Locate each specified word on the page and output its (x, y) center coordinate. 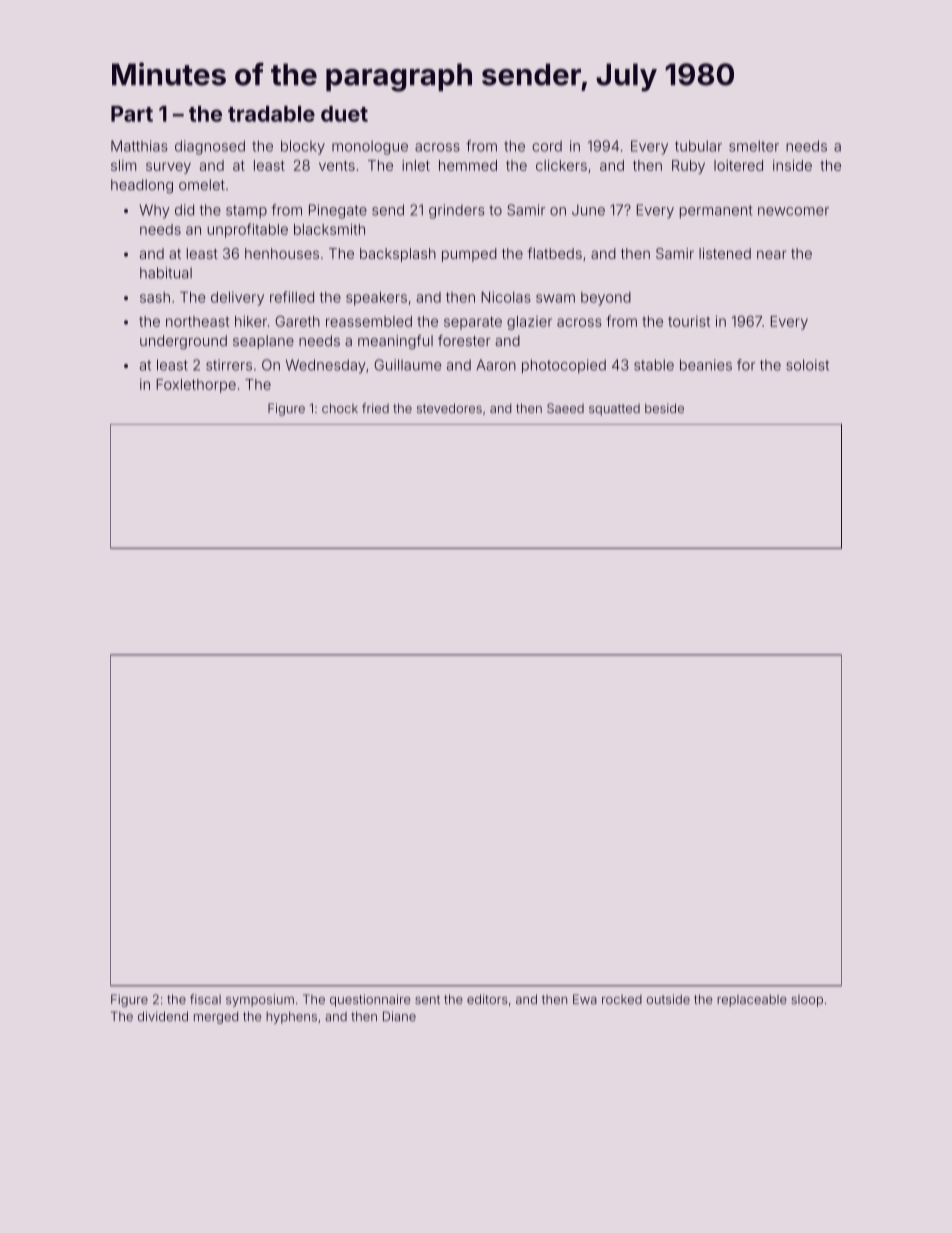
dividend (163, 1016)
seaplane (263, 342)
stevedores (449, 408)
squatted (614, 410)
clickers (561, 165)
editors (487, 999)
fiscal (205, 999)
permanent (716, 212)
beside (664, 408)
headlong (142, 186)
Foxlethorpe (196, 386)
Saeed (565, 408)
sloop (807, 1001)
